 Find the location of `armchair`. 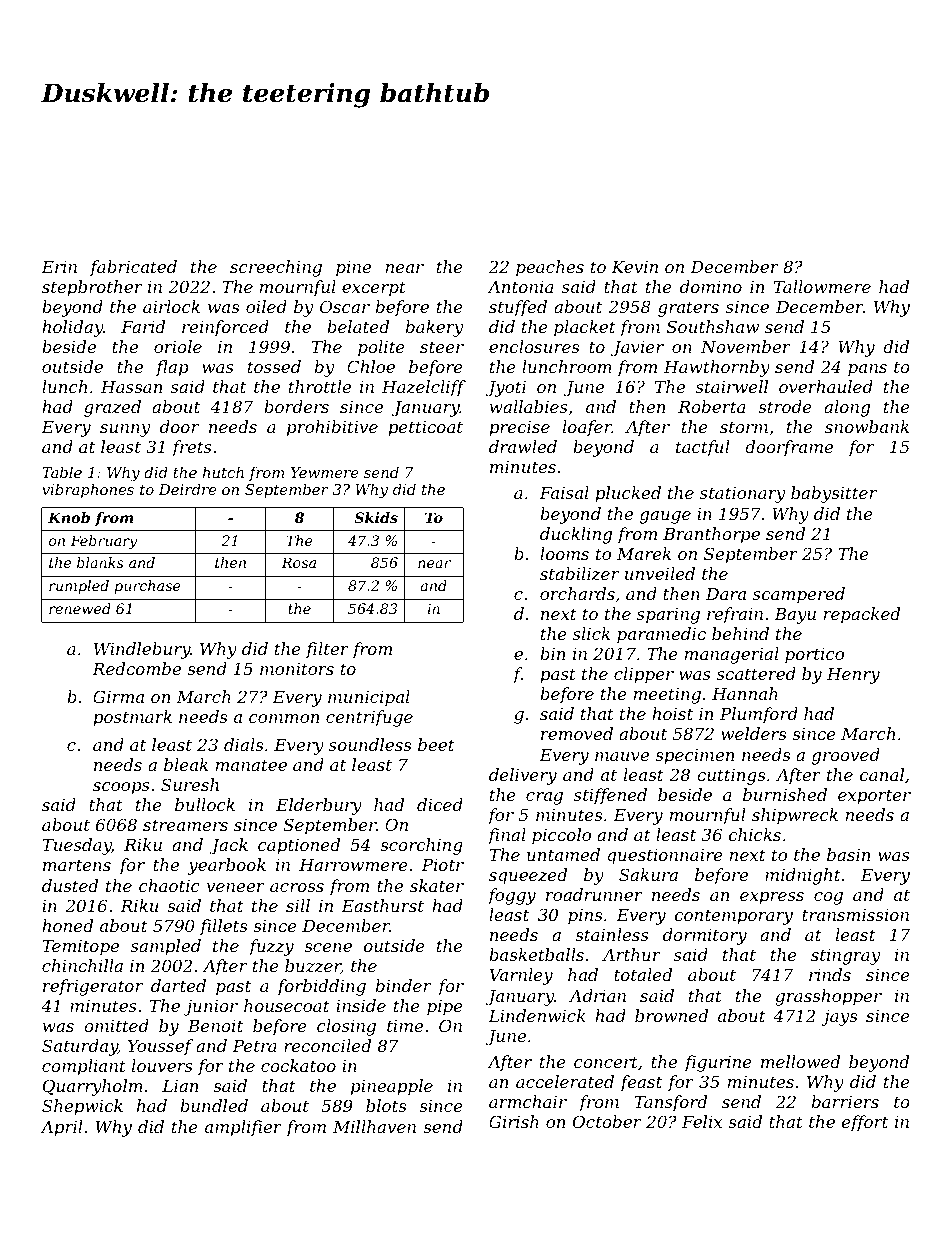

armchair is located at coordinates (528, 1101).
